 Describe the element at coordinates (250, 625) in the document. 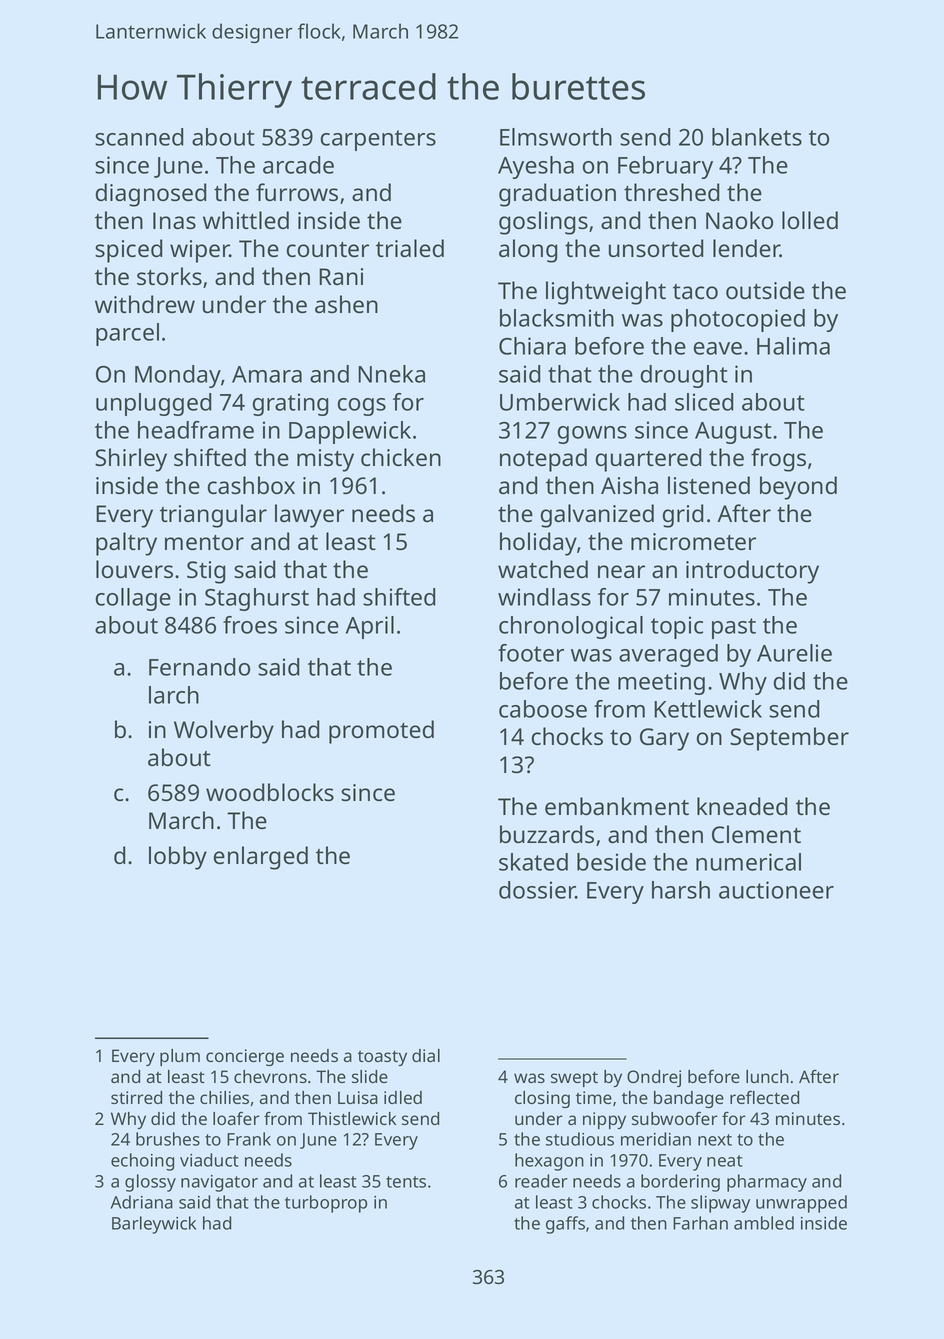

I see `froes` at that location.
